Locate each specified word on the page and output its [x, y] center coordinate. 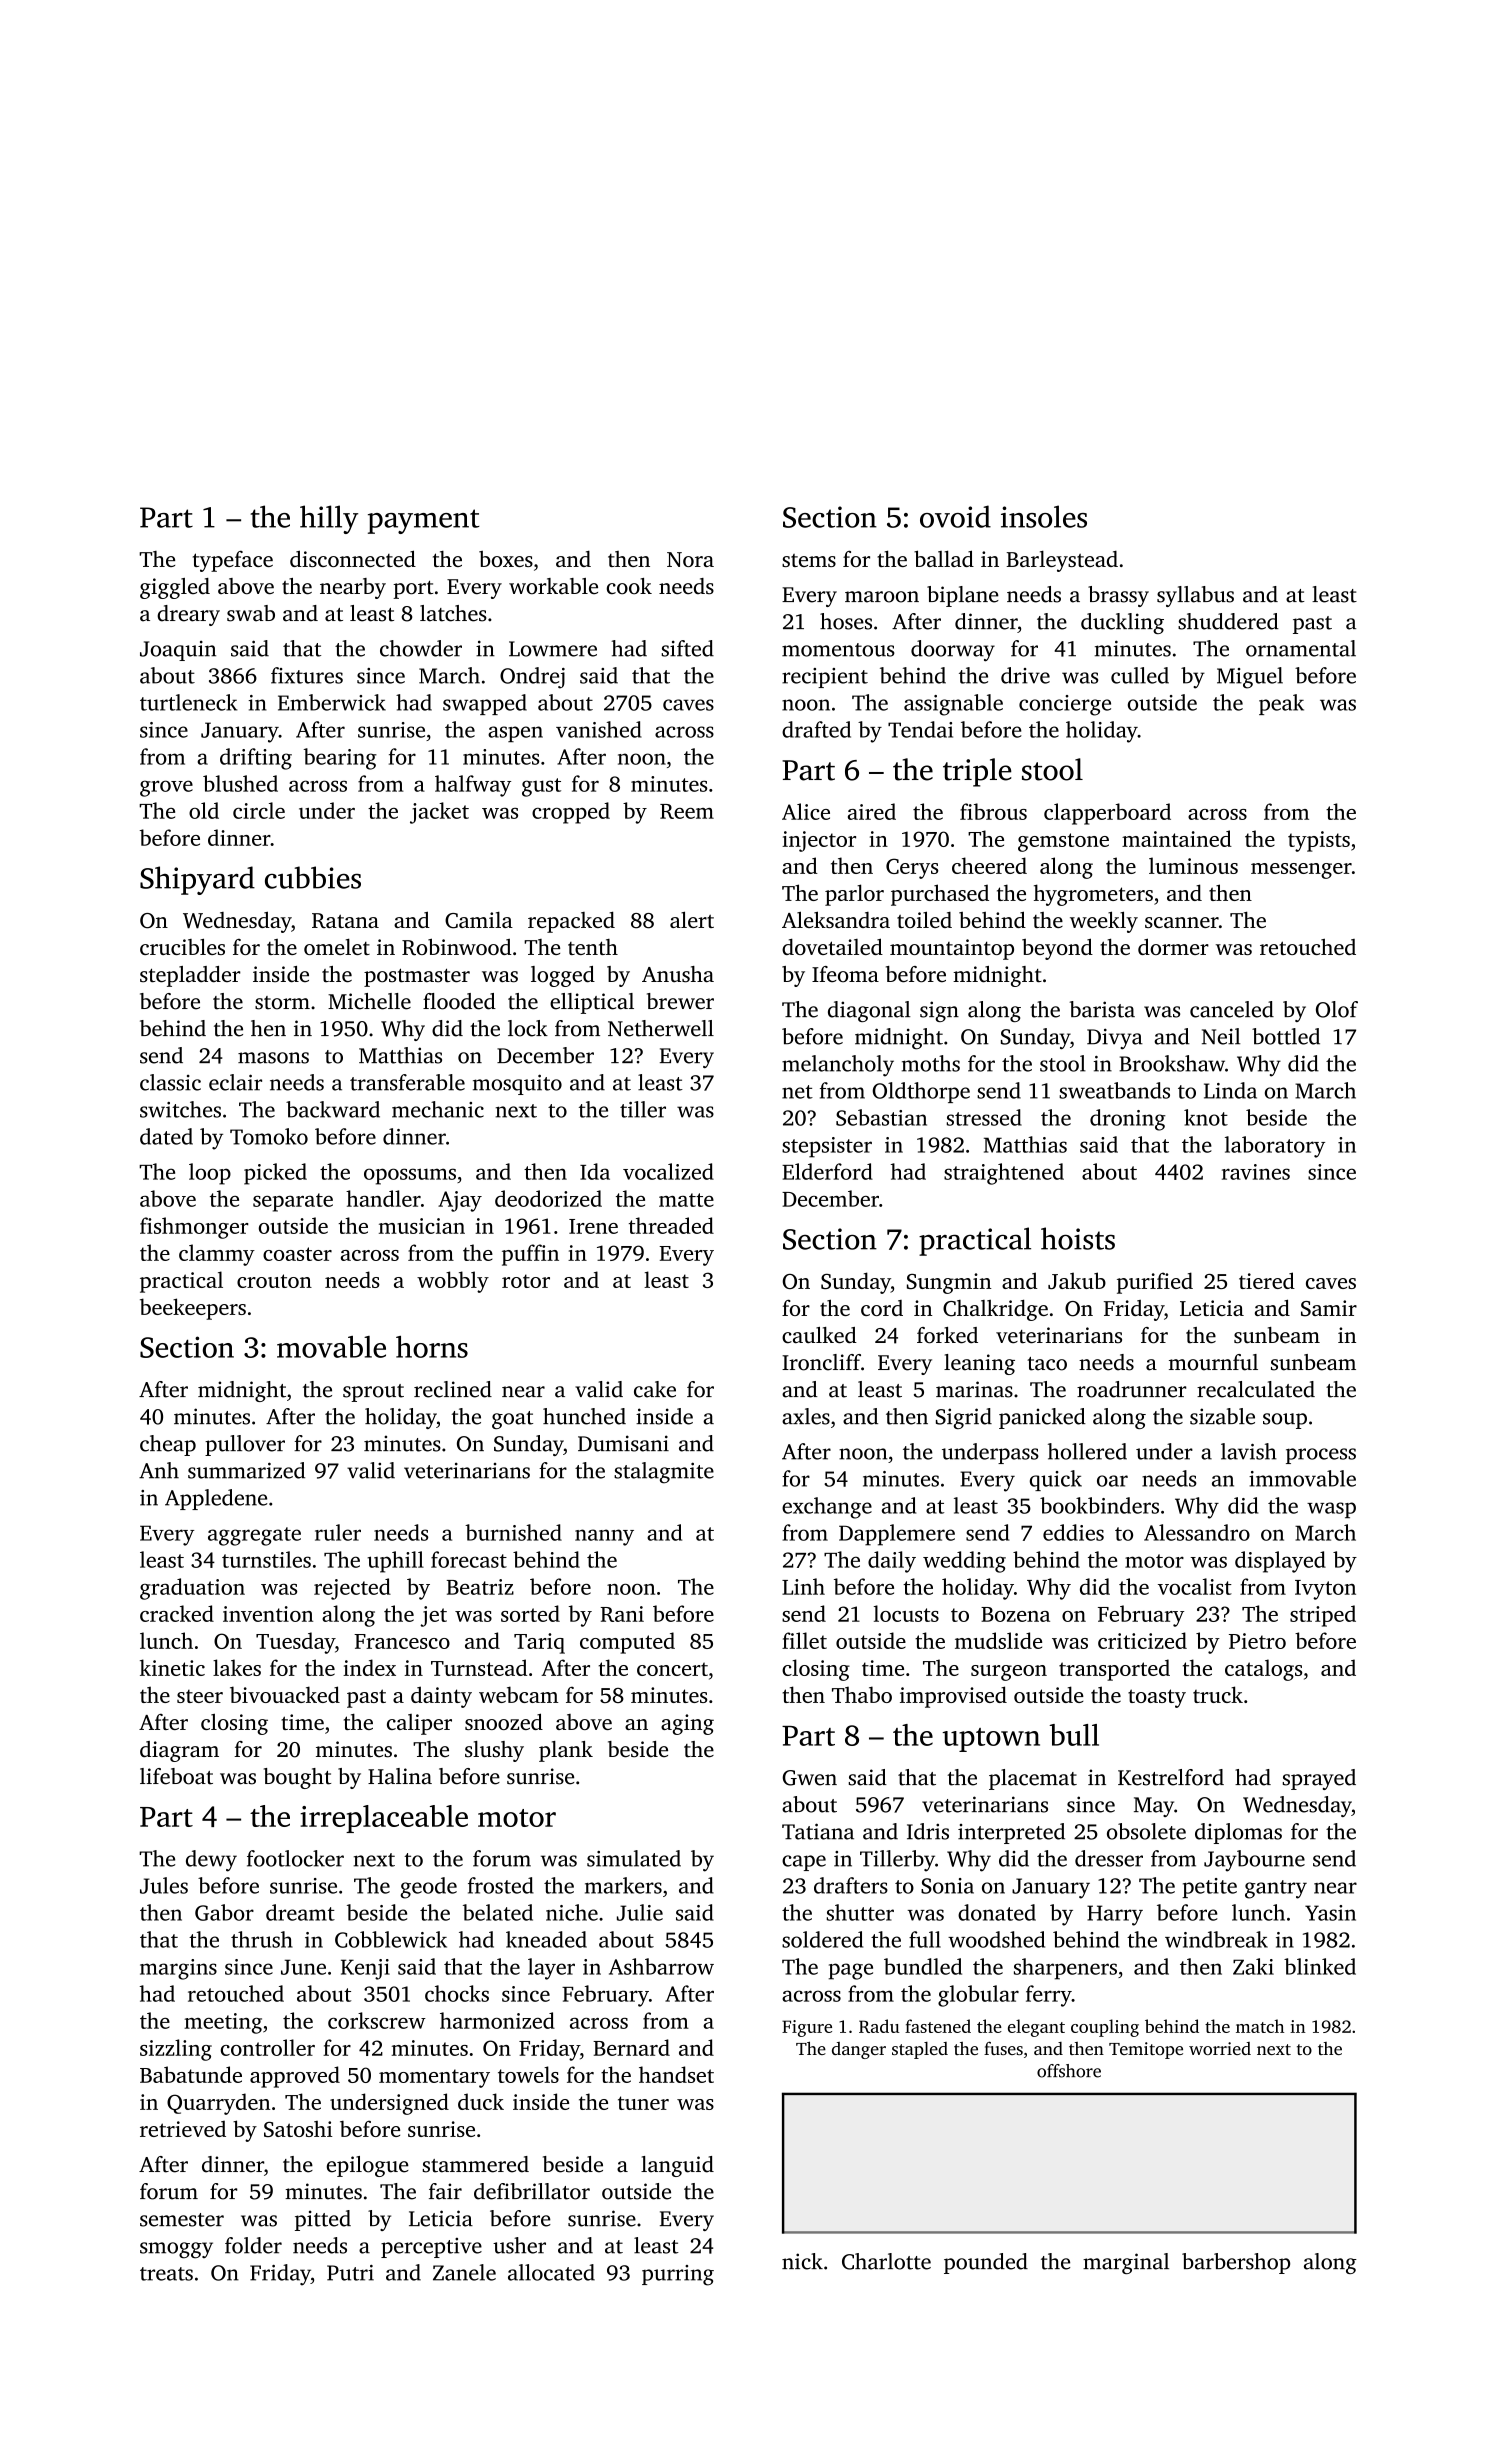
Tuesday [295, 1643]
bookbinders [1099, 1505]
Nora [690, 559]
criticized [1142, 1640]
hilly [329, 519]
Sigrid [964, 1418]
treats [166, 2274]
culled [1140, 675]
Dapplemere [897, 1535]
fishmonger [194, 1228]
